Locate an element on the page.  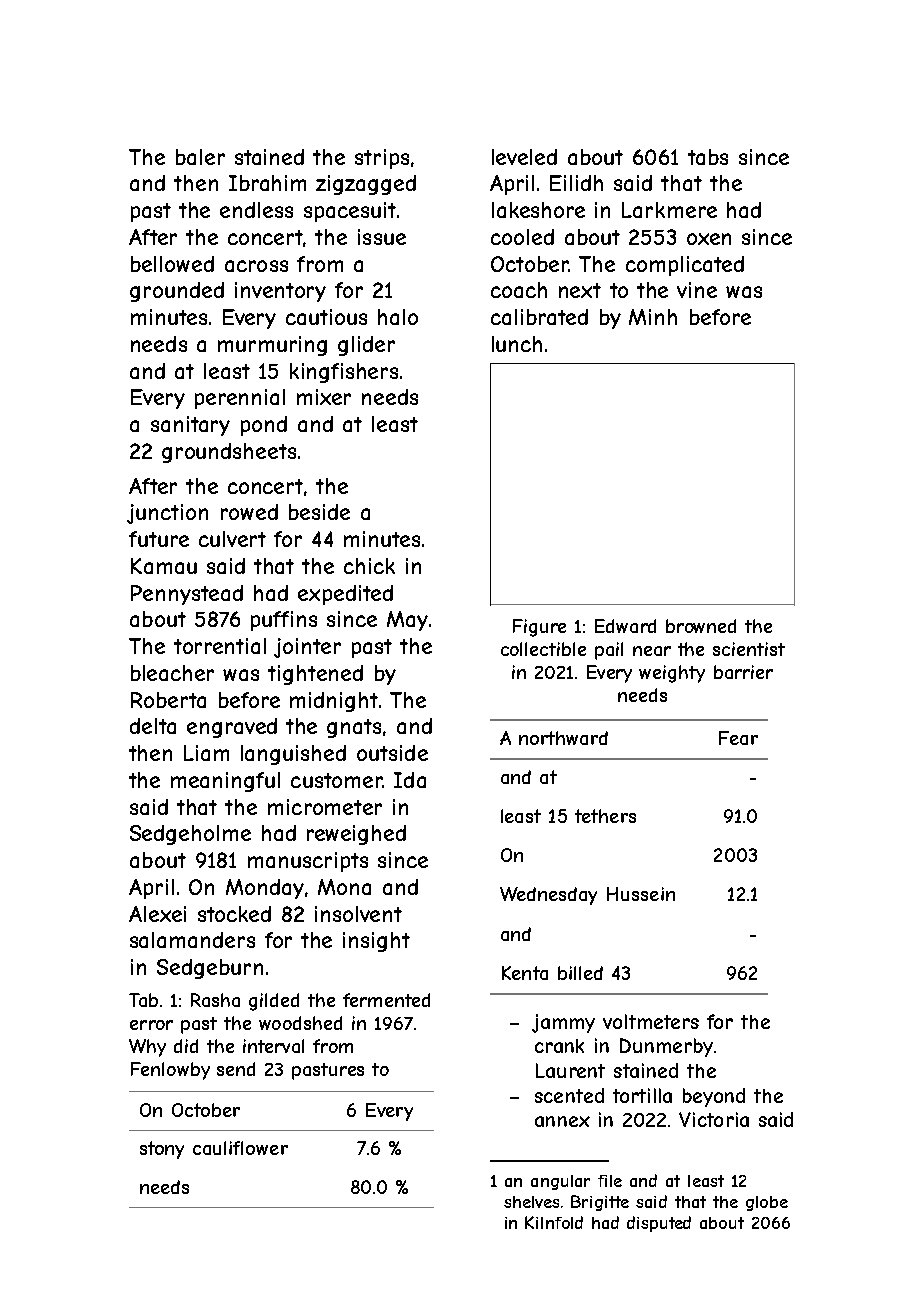
future is located at coordinates (159, 539).
